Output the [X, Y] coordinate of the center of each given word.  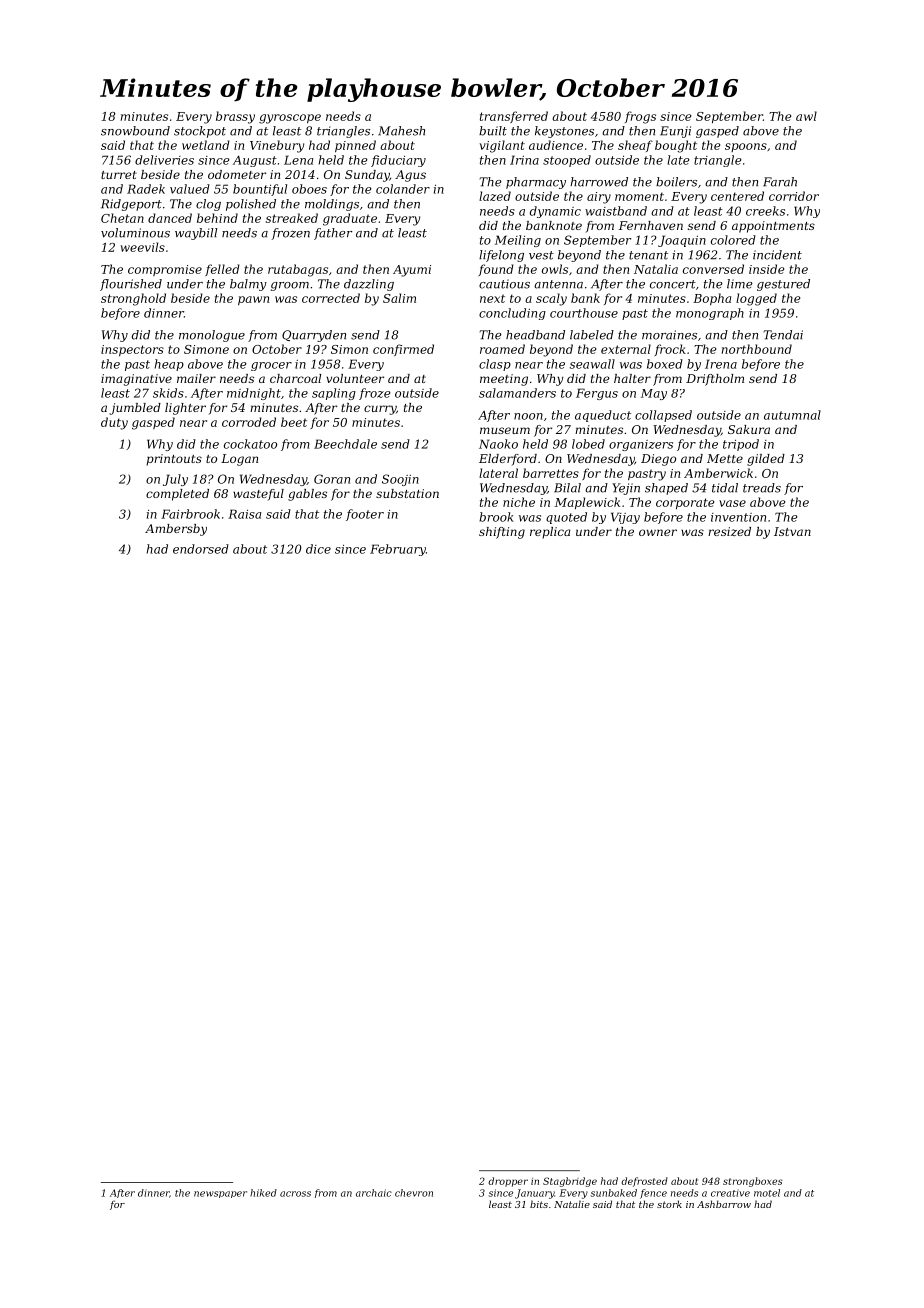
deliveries [164, 160]
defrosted [644, 1182]
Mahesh [401, 131]
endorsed [201, 549]
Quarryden [314, 336]
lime [740, 284]
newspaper [220, 1194]
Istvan [792, 531]
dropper [508, 1182]
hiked [263, 1193]
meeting [504, 380]
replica [550, 533]
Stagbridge [570, 1182]
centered [737, 196]
